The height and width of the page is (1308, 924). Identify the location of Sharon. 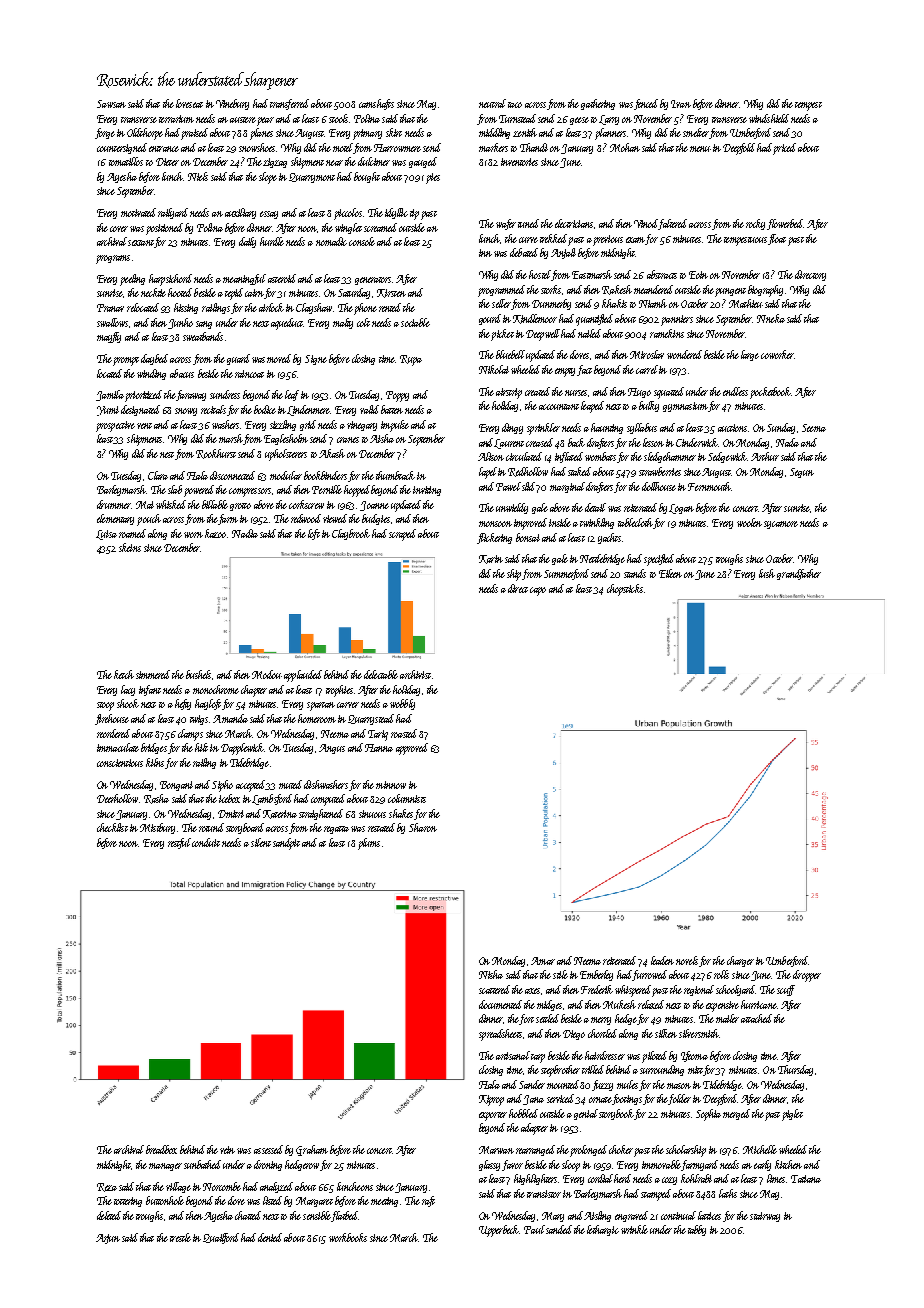
(423, 827).
